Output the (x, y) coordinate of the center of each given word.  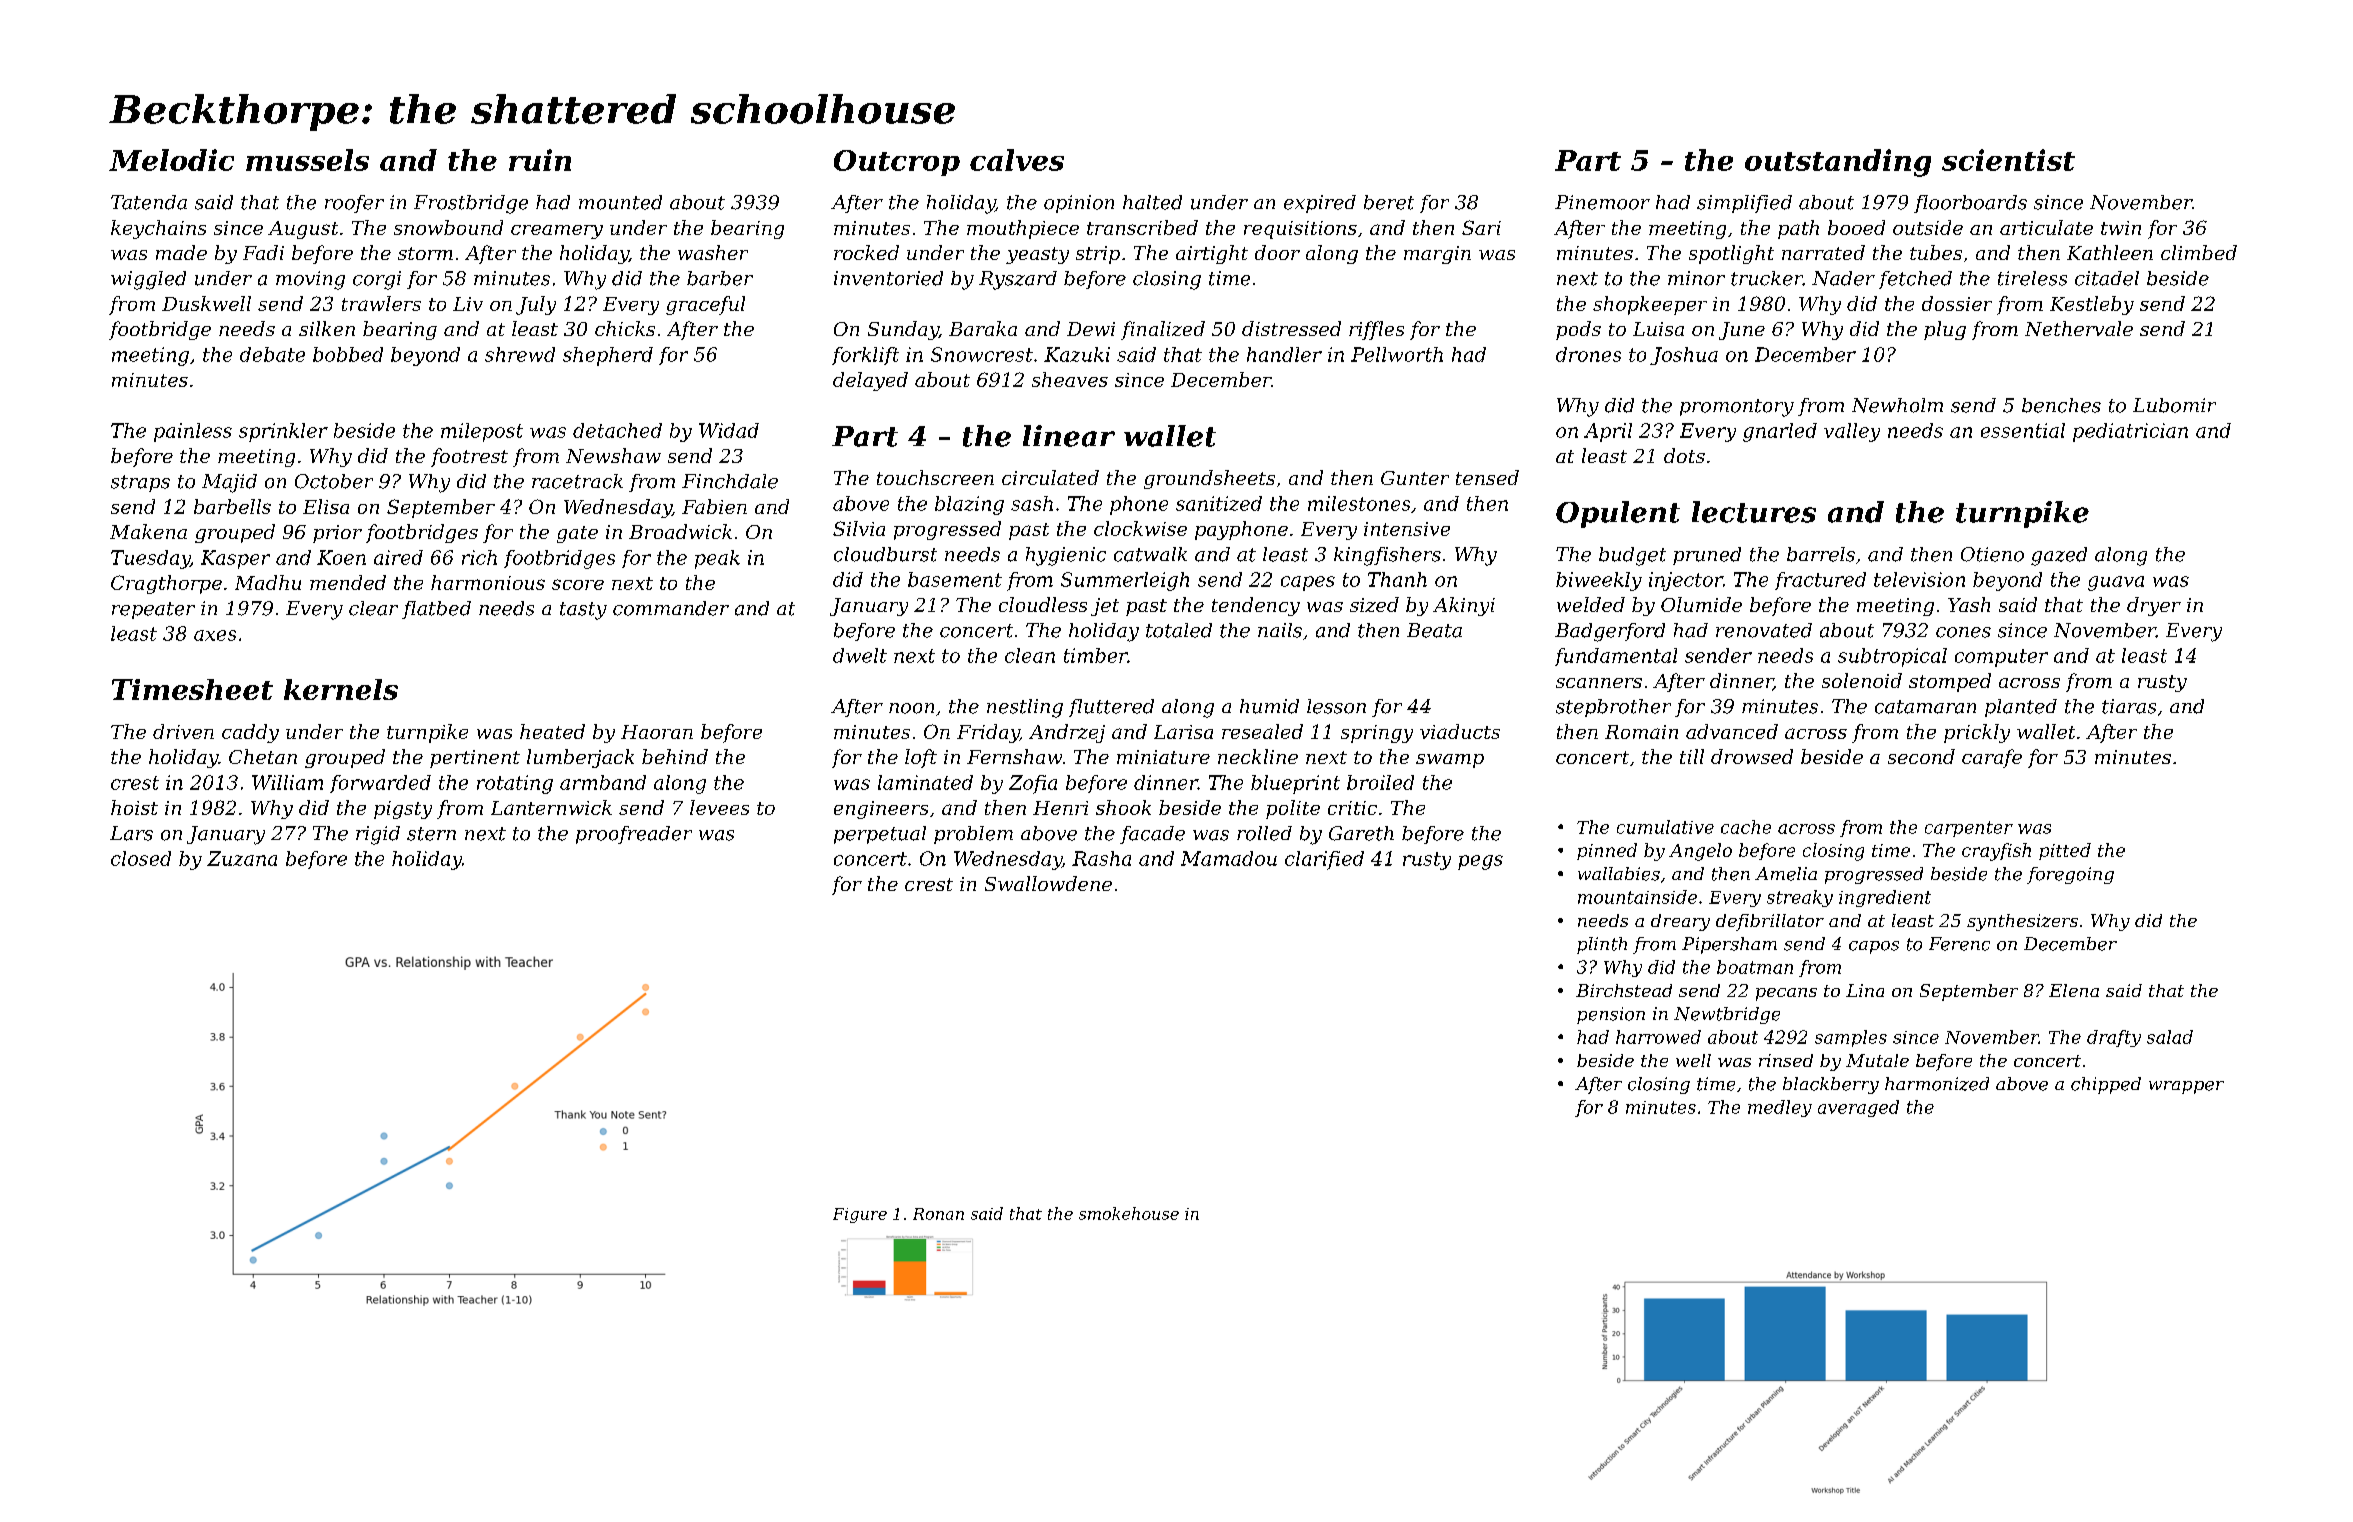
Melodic (171, 160)
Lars (131, 833)
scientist (2008, 160)
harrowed (1658, 1037)
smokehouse (1129, 1213)
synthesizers (2022, 922)
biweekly (1599, 581)
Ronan (938, 1214)
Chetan (263, 756)
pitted (2065, 851)
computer (2001, 658)
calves (1017, 160)
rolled (1264, 833)
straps (140, 483)
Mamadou (1229, 858)
